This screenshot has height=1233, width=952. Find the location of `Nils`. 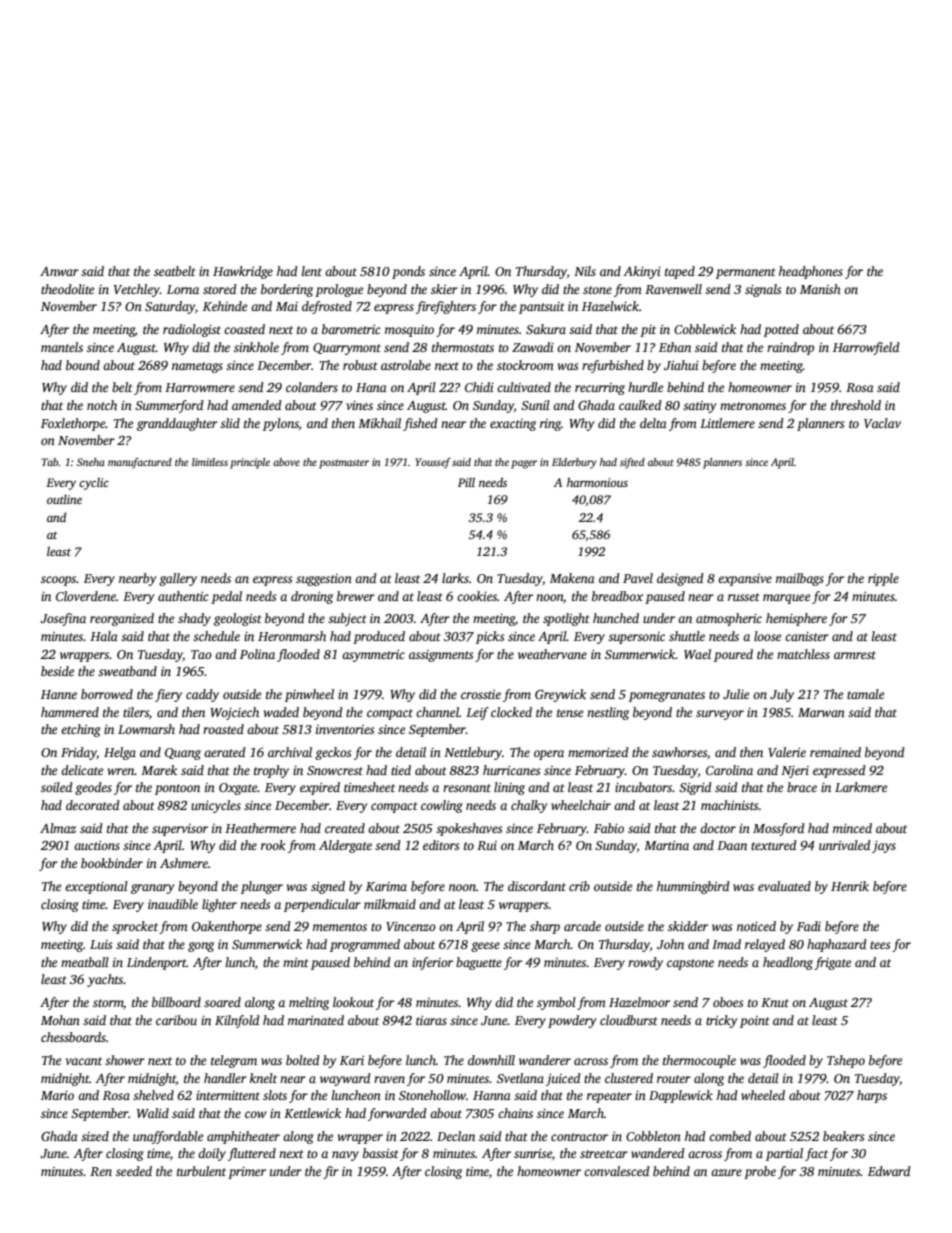

Nils is located at coordinates (585, 271).
